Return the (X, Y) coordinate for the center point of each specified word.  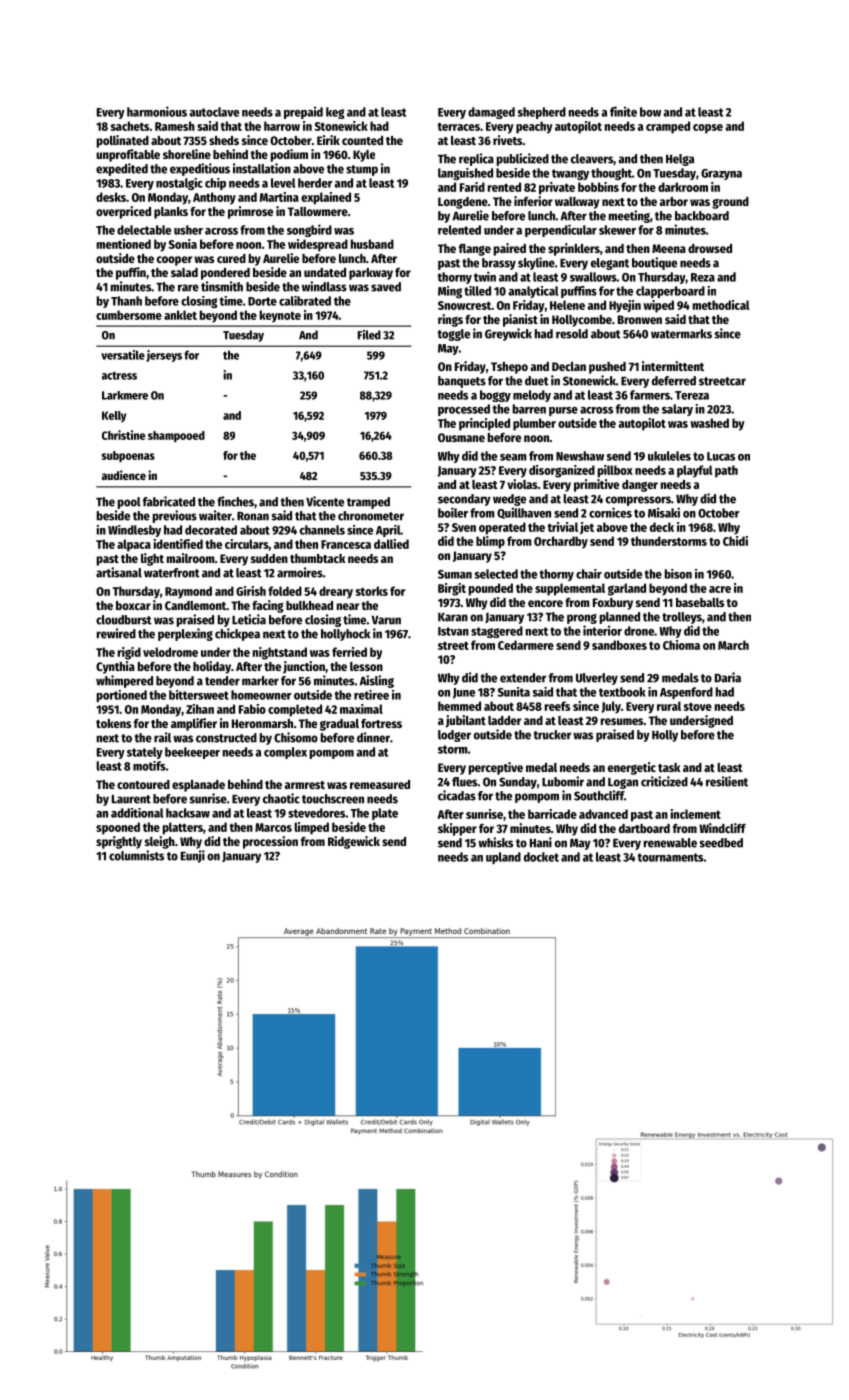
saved (386, 287)
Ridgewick (354, 842)
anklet (180, 315)
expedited (122, 169)
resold (572, 334)
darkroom (683, 187)
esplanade (198, 786)
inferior (533, 201)
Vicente (325, 501)
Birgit (452, 589)
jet (587, 528)
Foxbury (613, 604)
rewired (116, 633)
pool (129, 503)
